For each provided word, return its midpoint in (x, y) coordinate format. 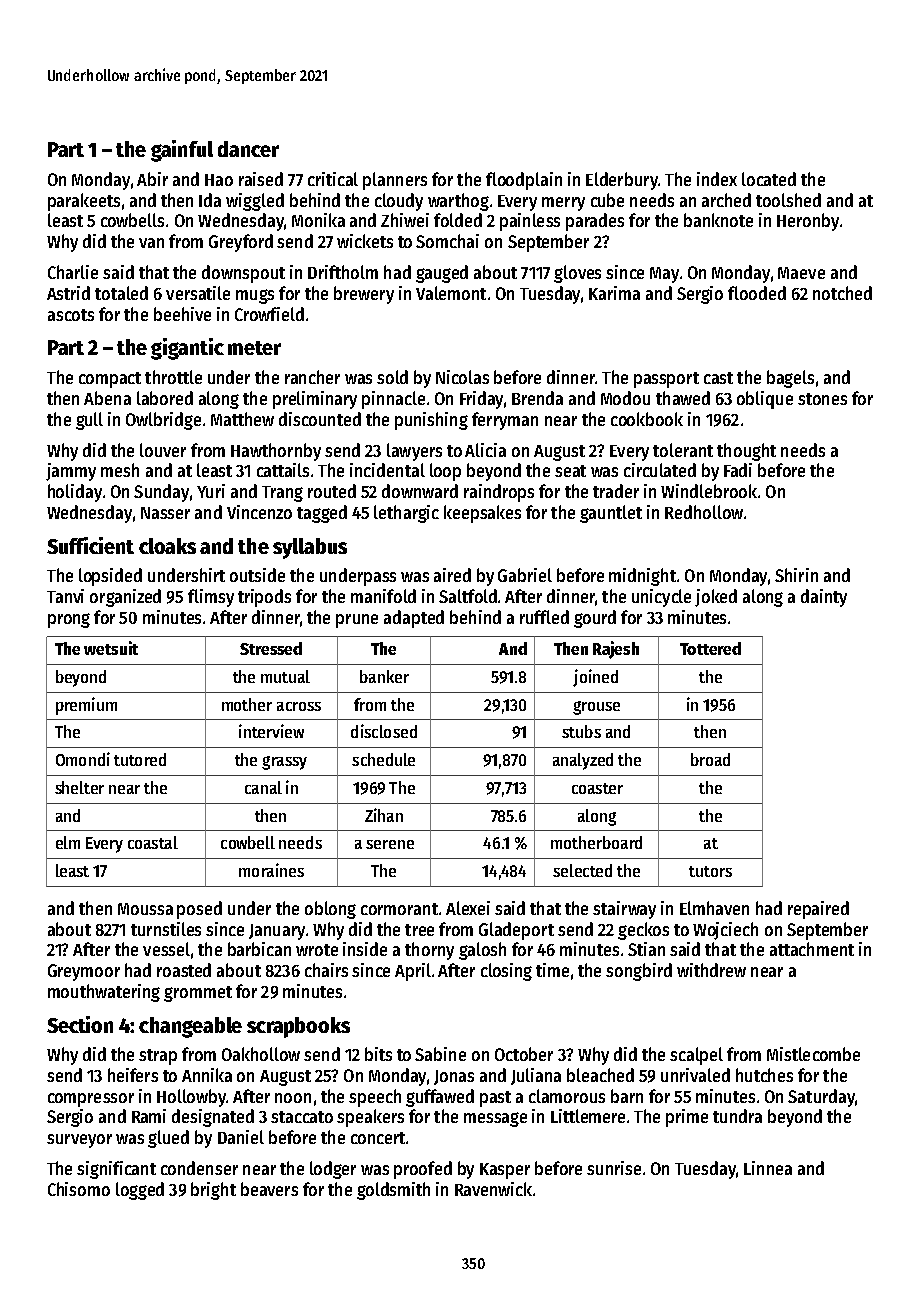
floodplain (524, 181)
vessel (166, 949)
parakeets (84, 202)
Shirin (796, 575)
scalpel (696, 1056)
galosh (482, 951)
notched (842, 293)
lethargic (406, 514)
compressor (91, 1100)
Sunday (161, 493)
